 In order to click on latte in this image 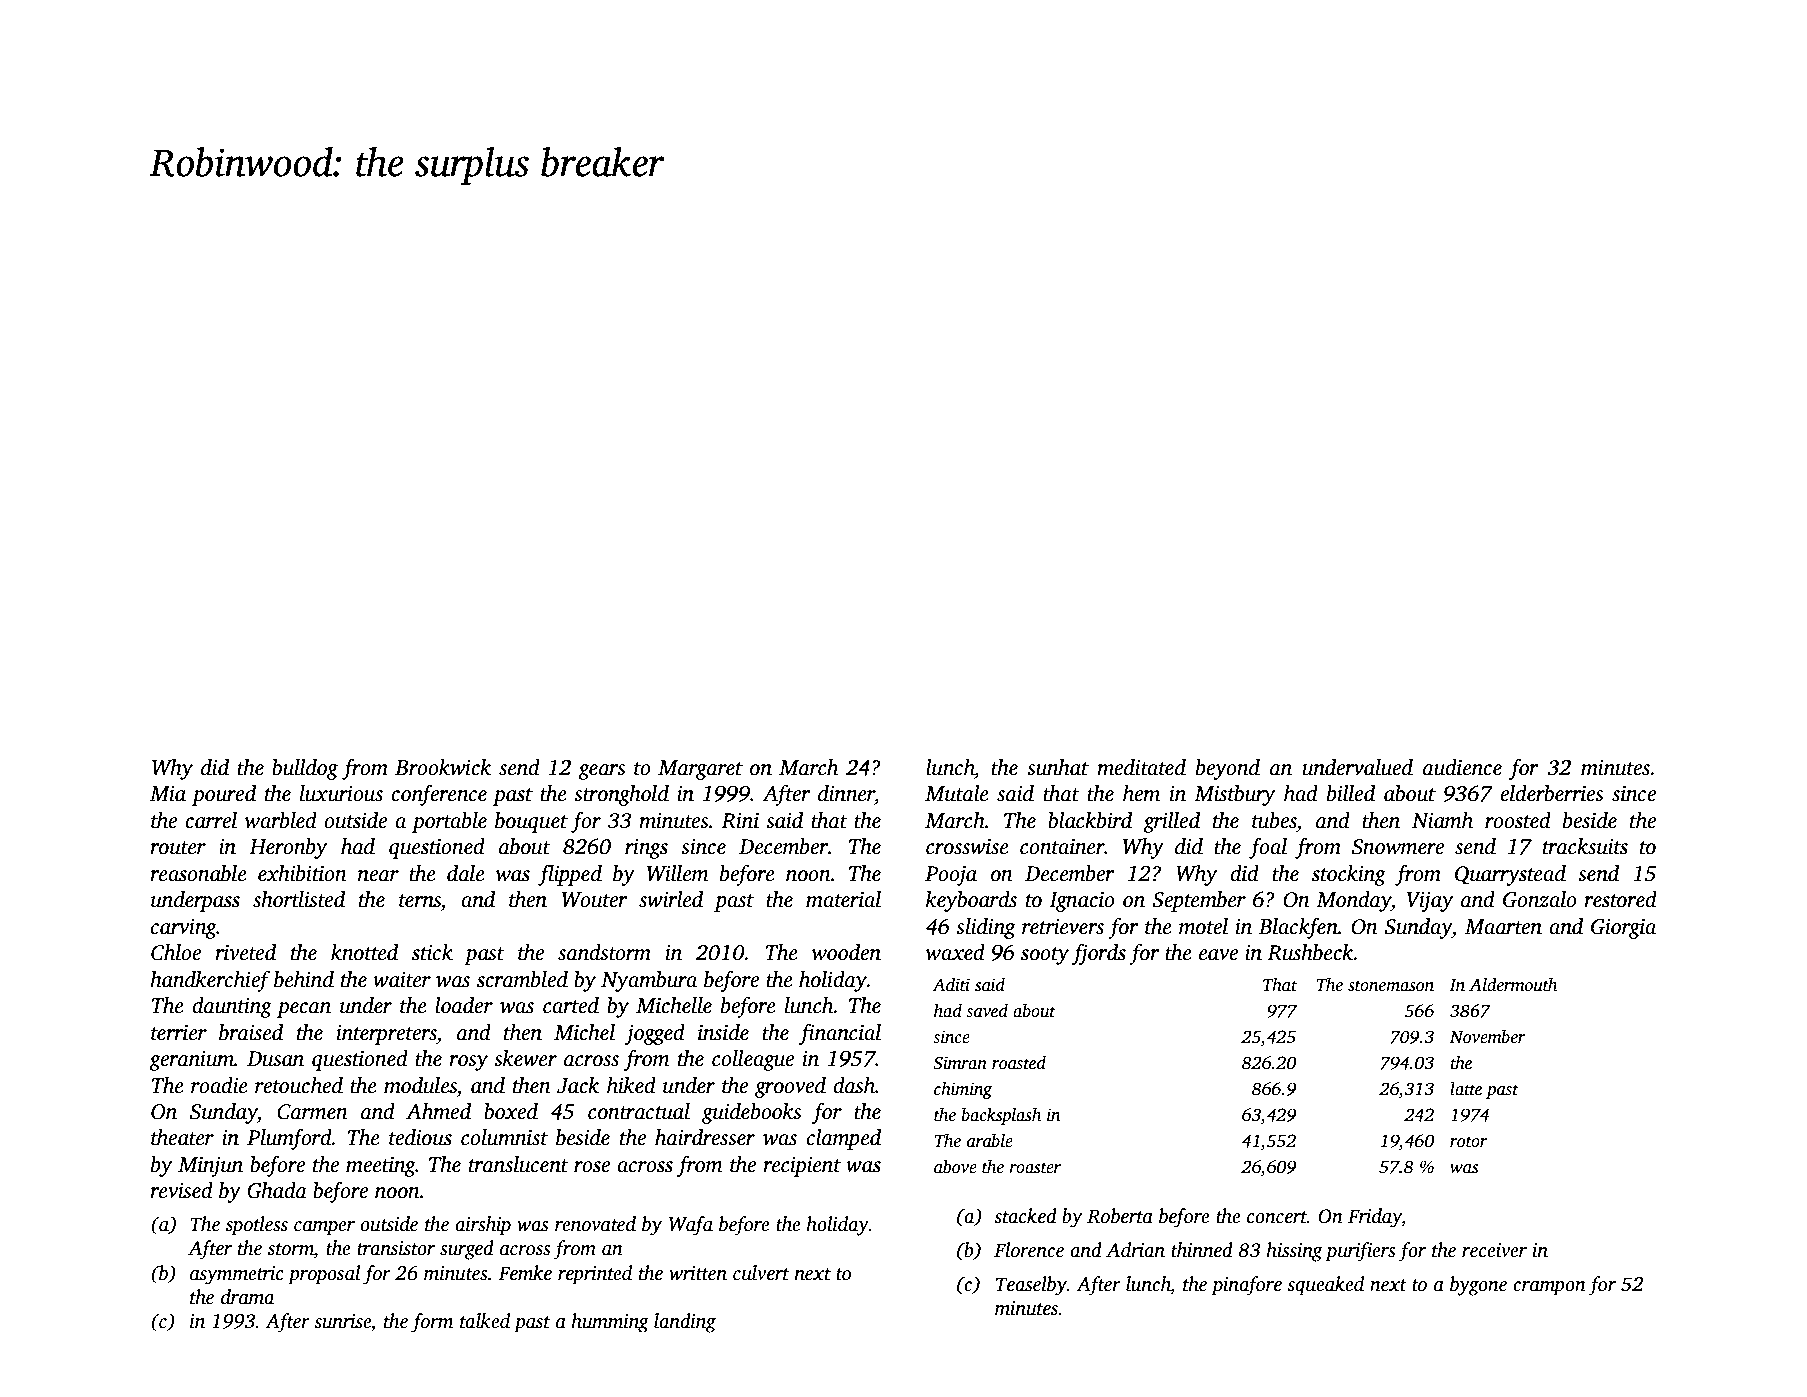, I will do `click(1466, 1089)`.
